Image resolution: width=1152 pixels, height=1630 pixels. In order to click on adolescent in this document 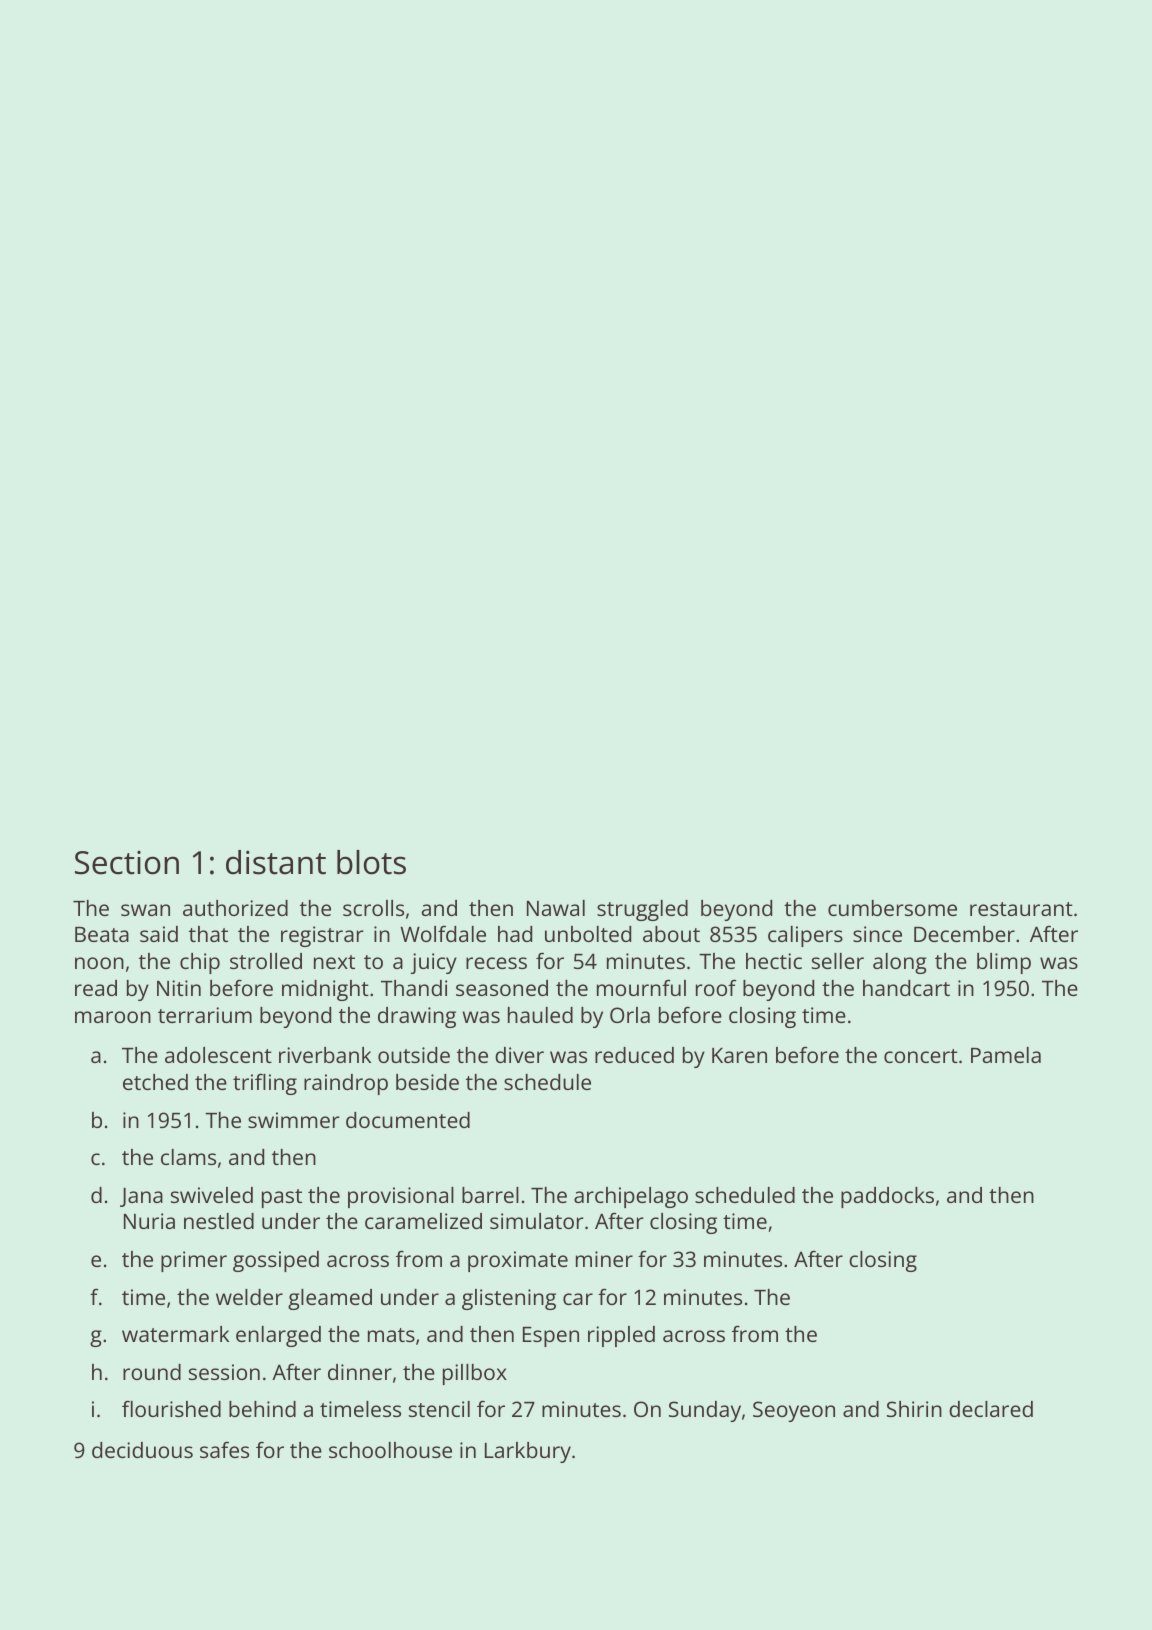, I will do `click(218, 1055)`.
